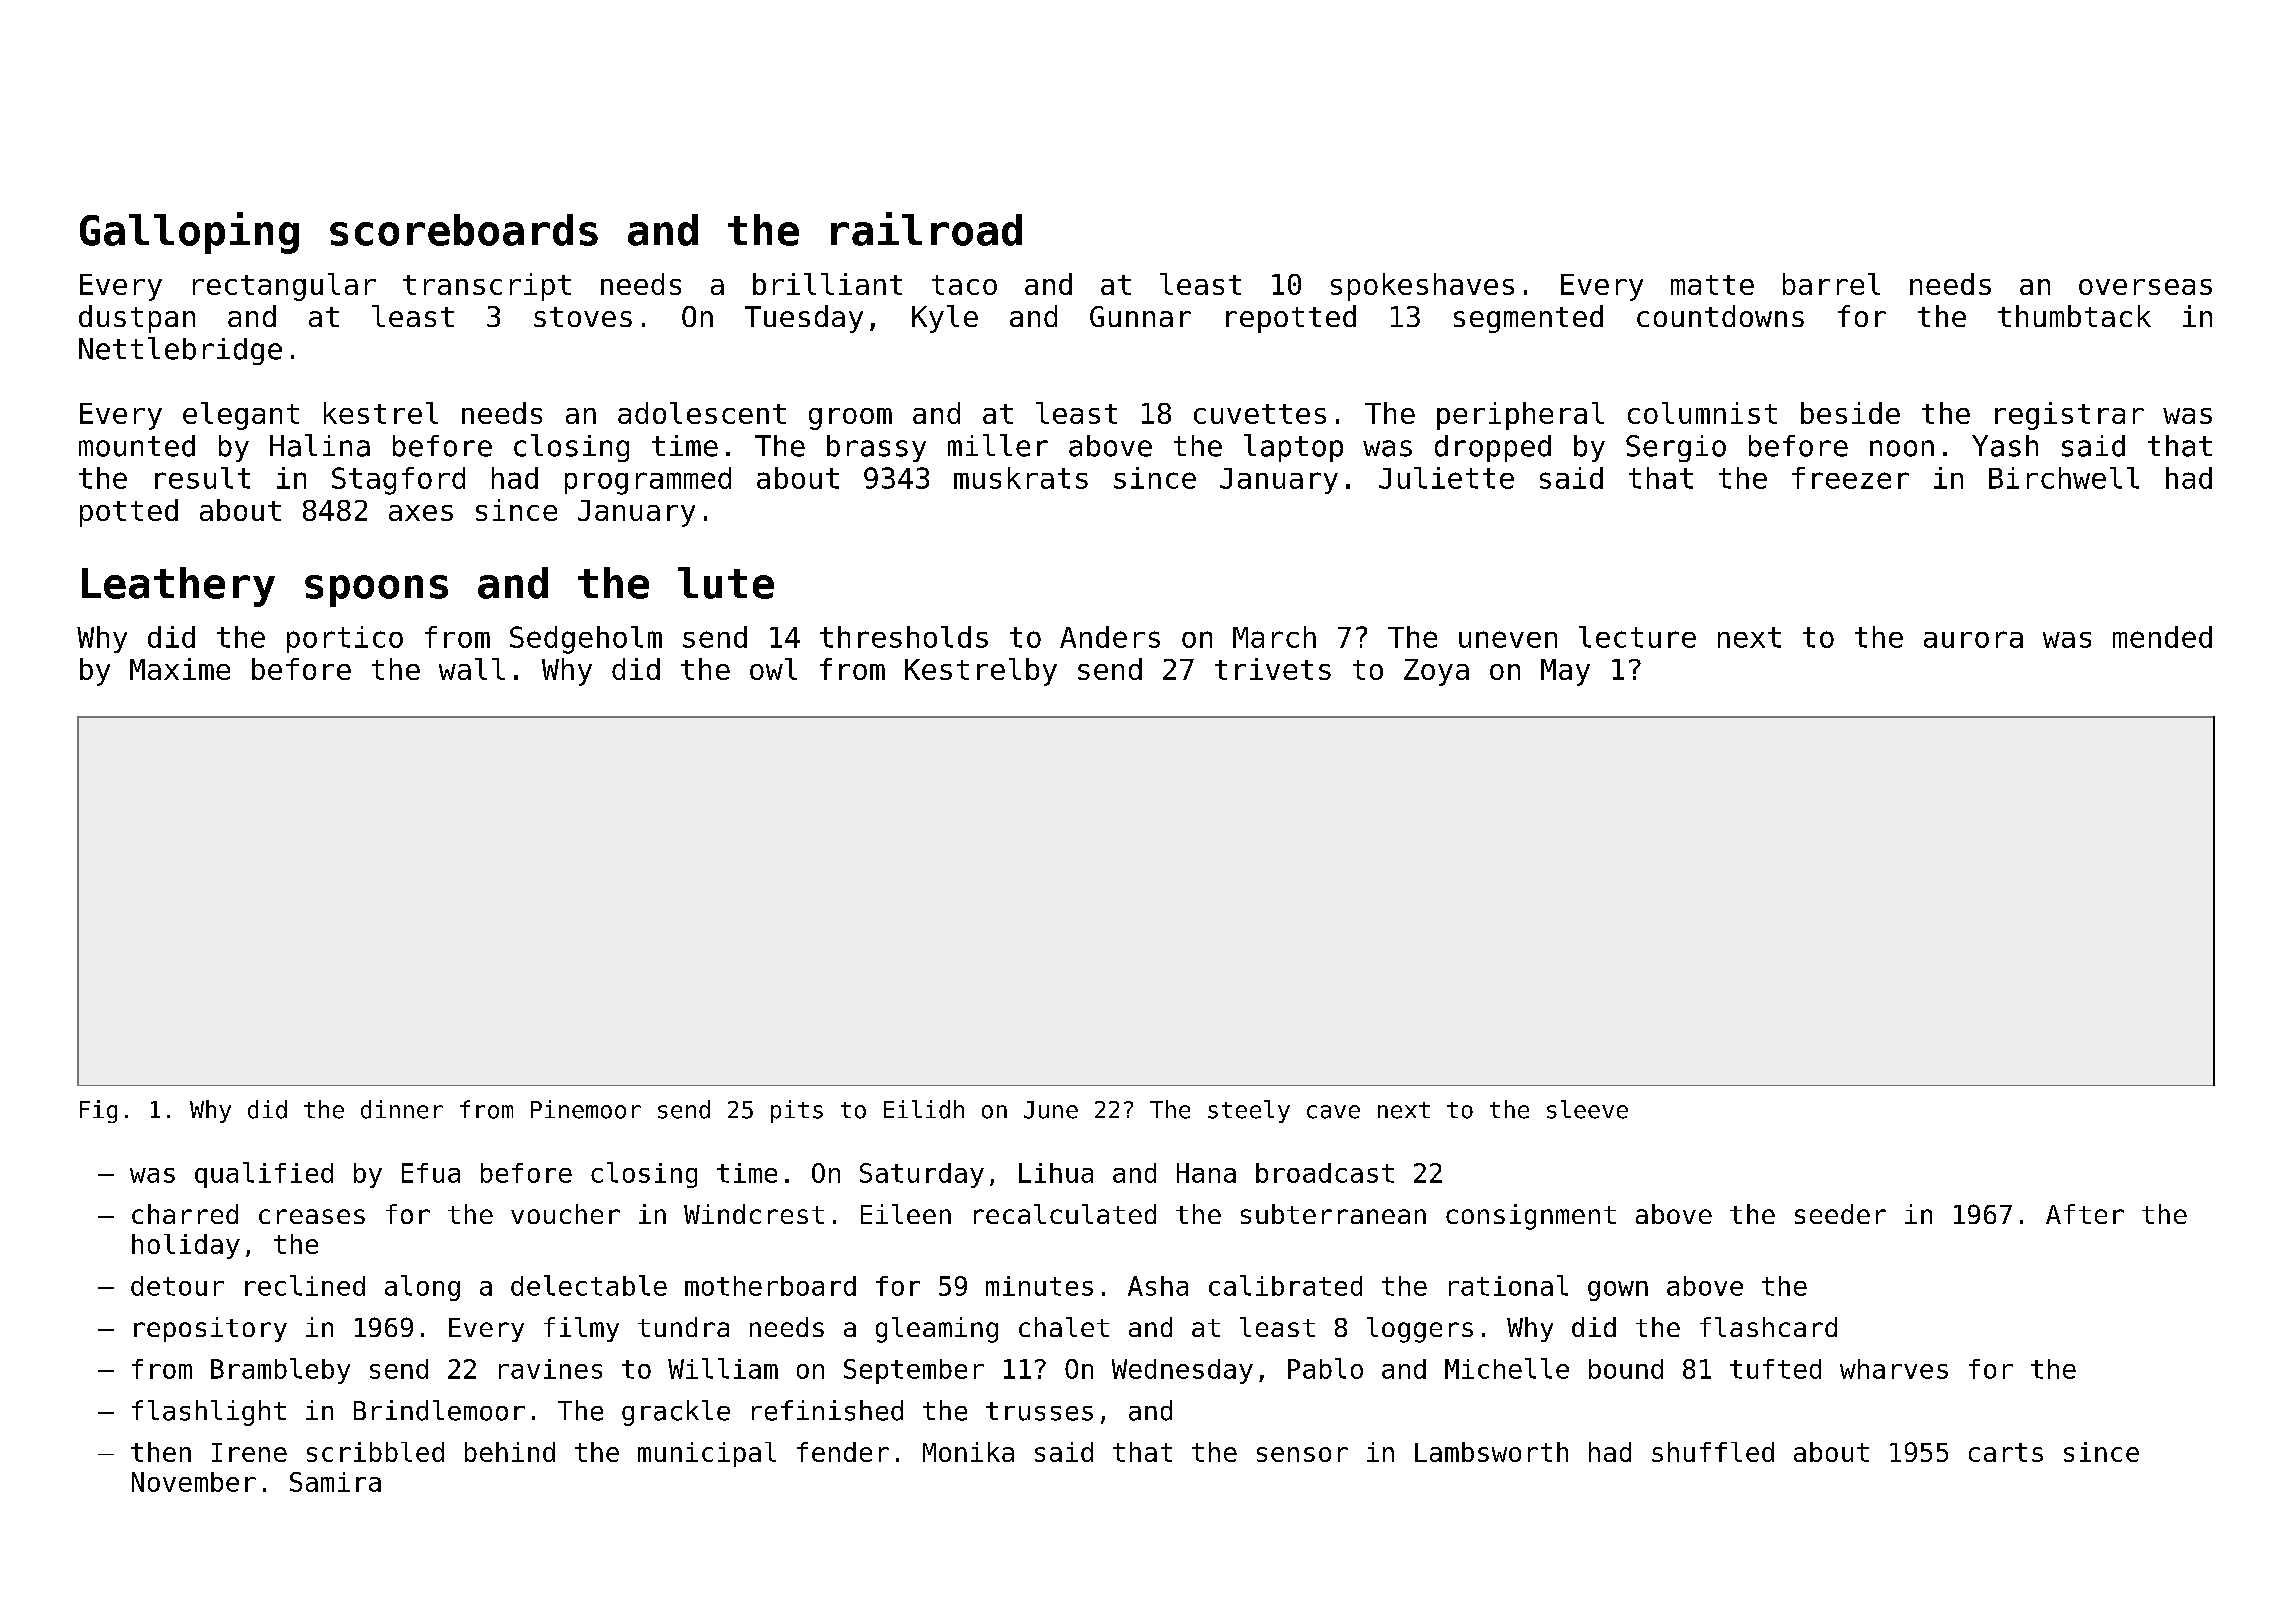 The height and width of the page is (1620, 2292). I want to click on broadcast, so click(1325, 1173).
